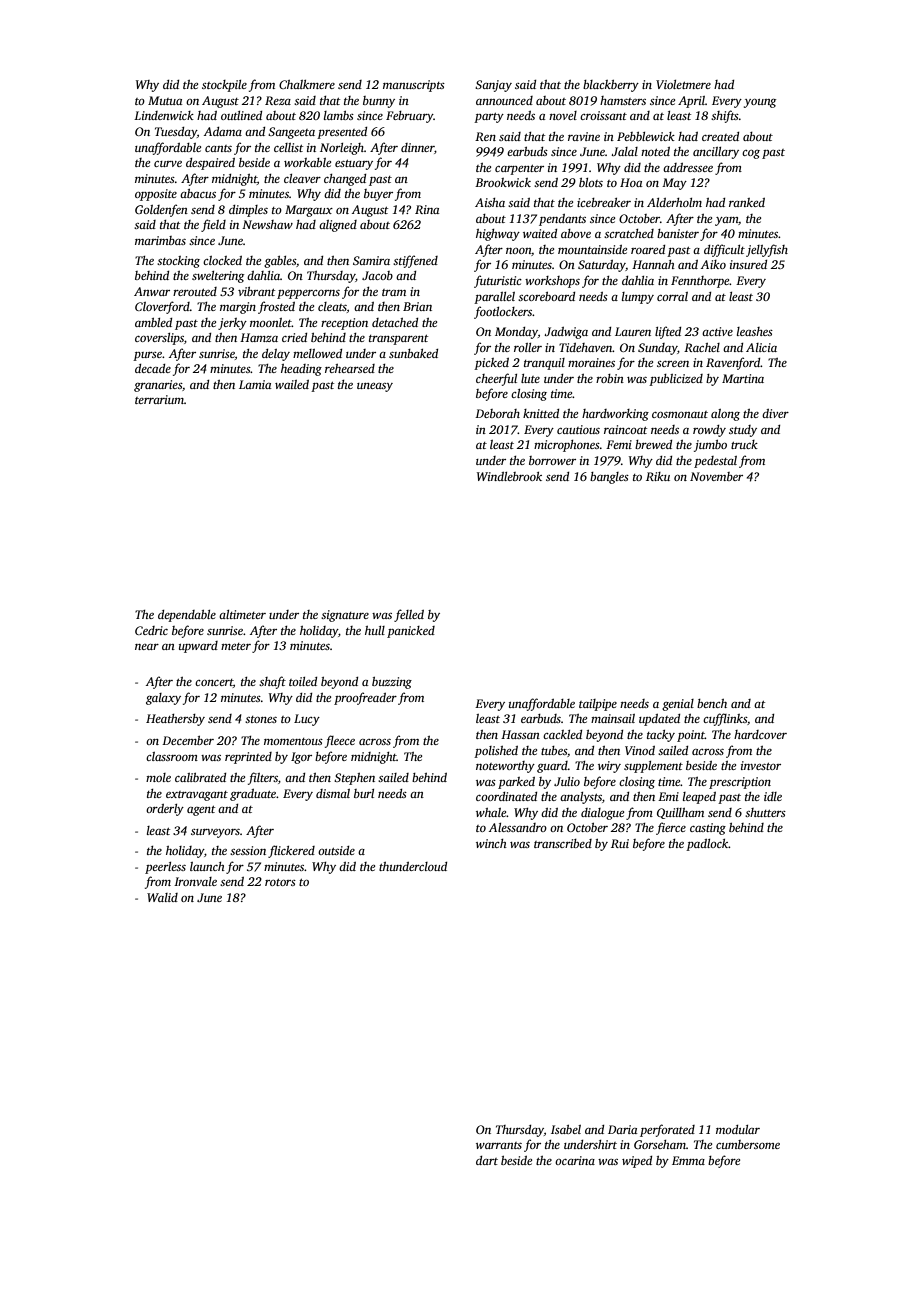 This image has width=924, height=1314. I want to click on brewed, so click(653, 444).
